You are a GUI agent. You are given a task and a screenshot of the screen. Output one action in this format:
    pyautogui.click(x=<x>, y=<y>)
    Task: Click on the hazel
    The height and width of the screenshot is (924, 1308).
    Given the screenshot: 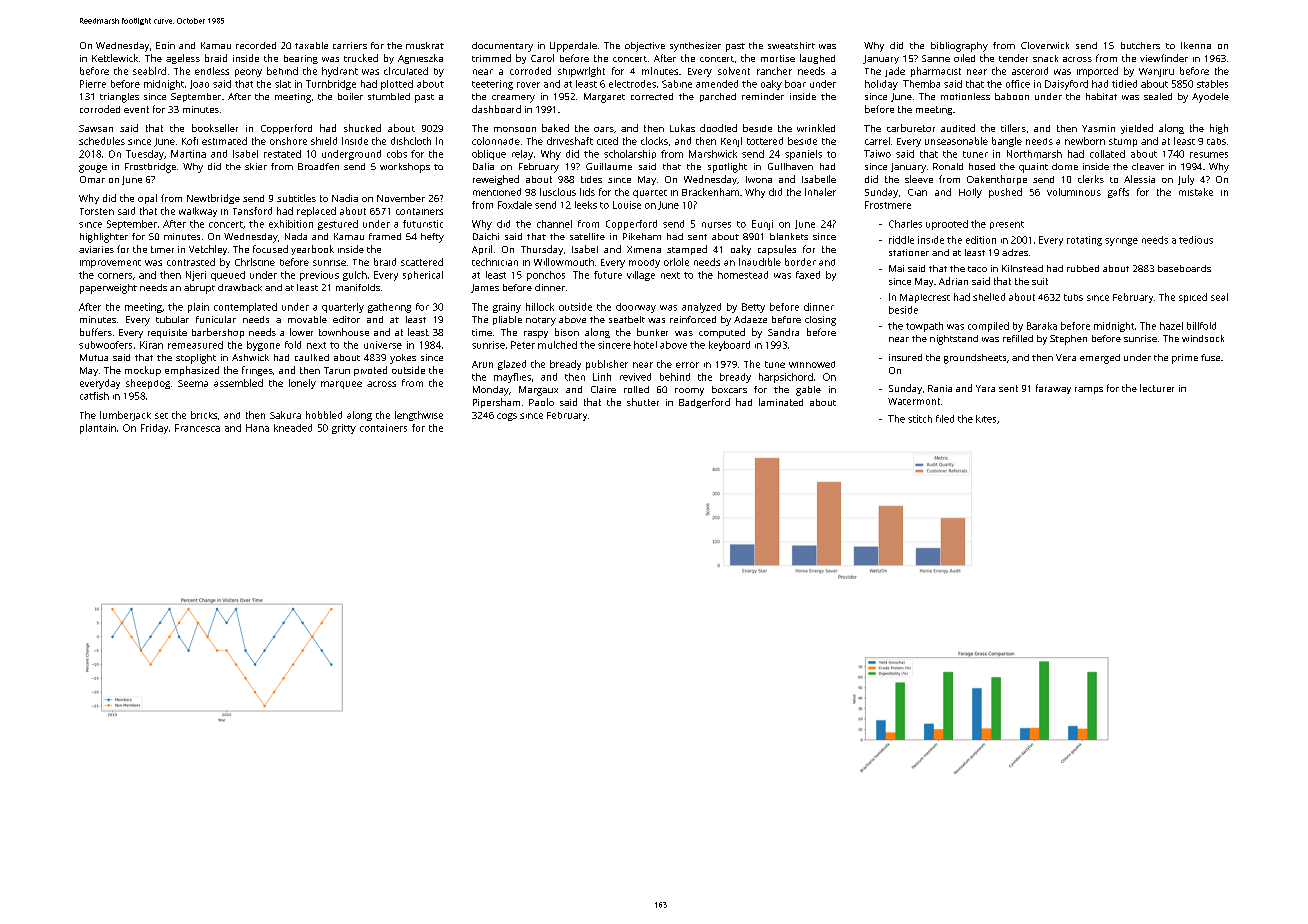 What is the action you would take?
    pyautogui.click(x=1171, y=326)
